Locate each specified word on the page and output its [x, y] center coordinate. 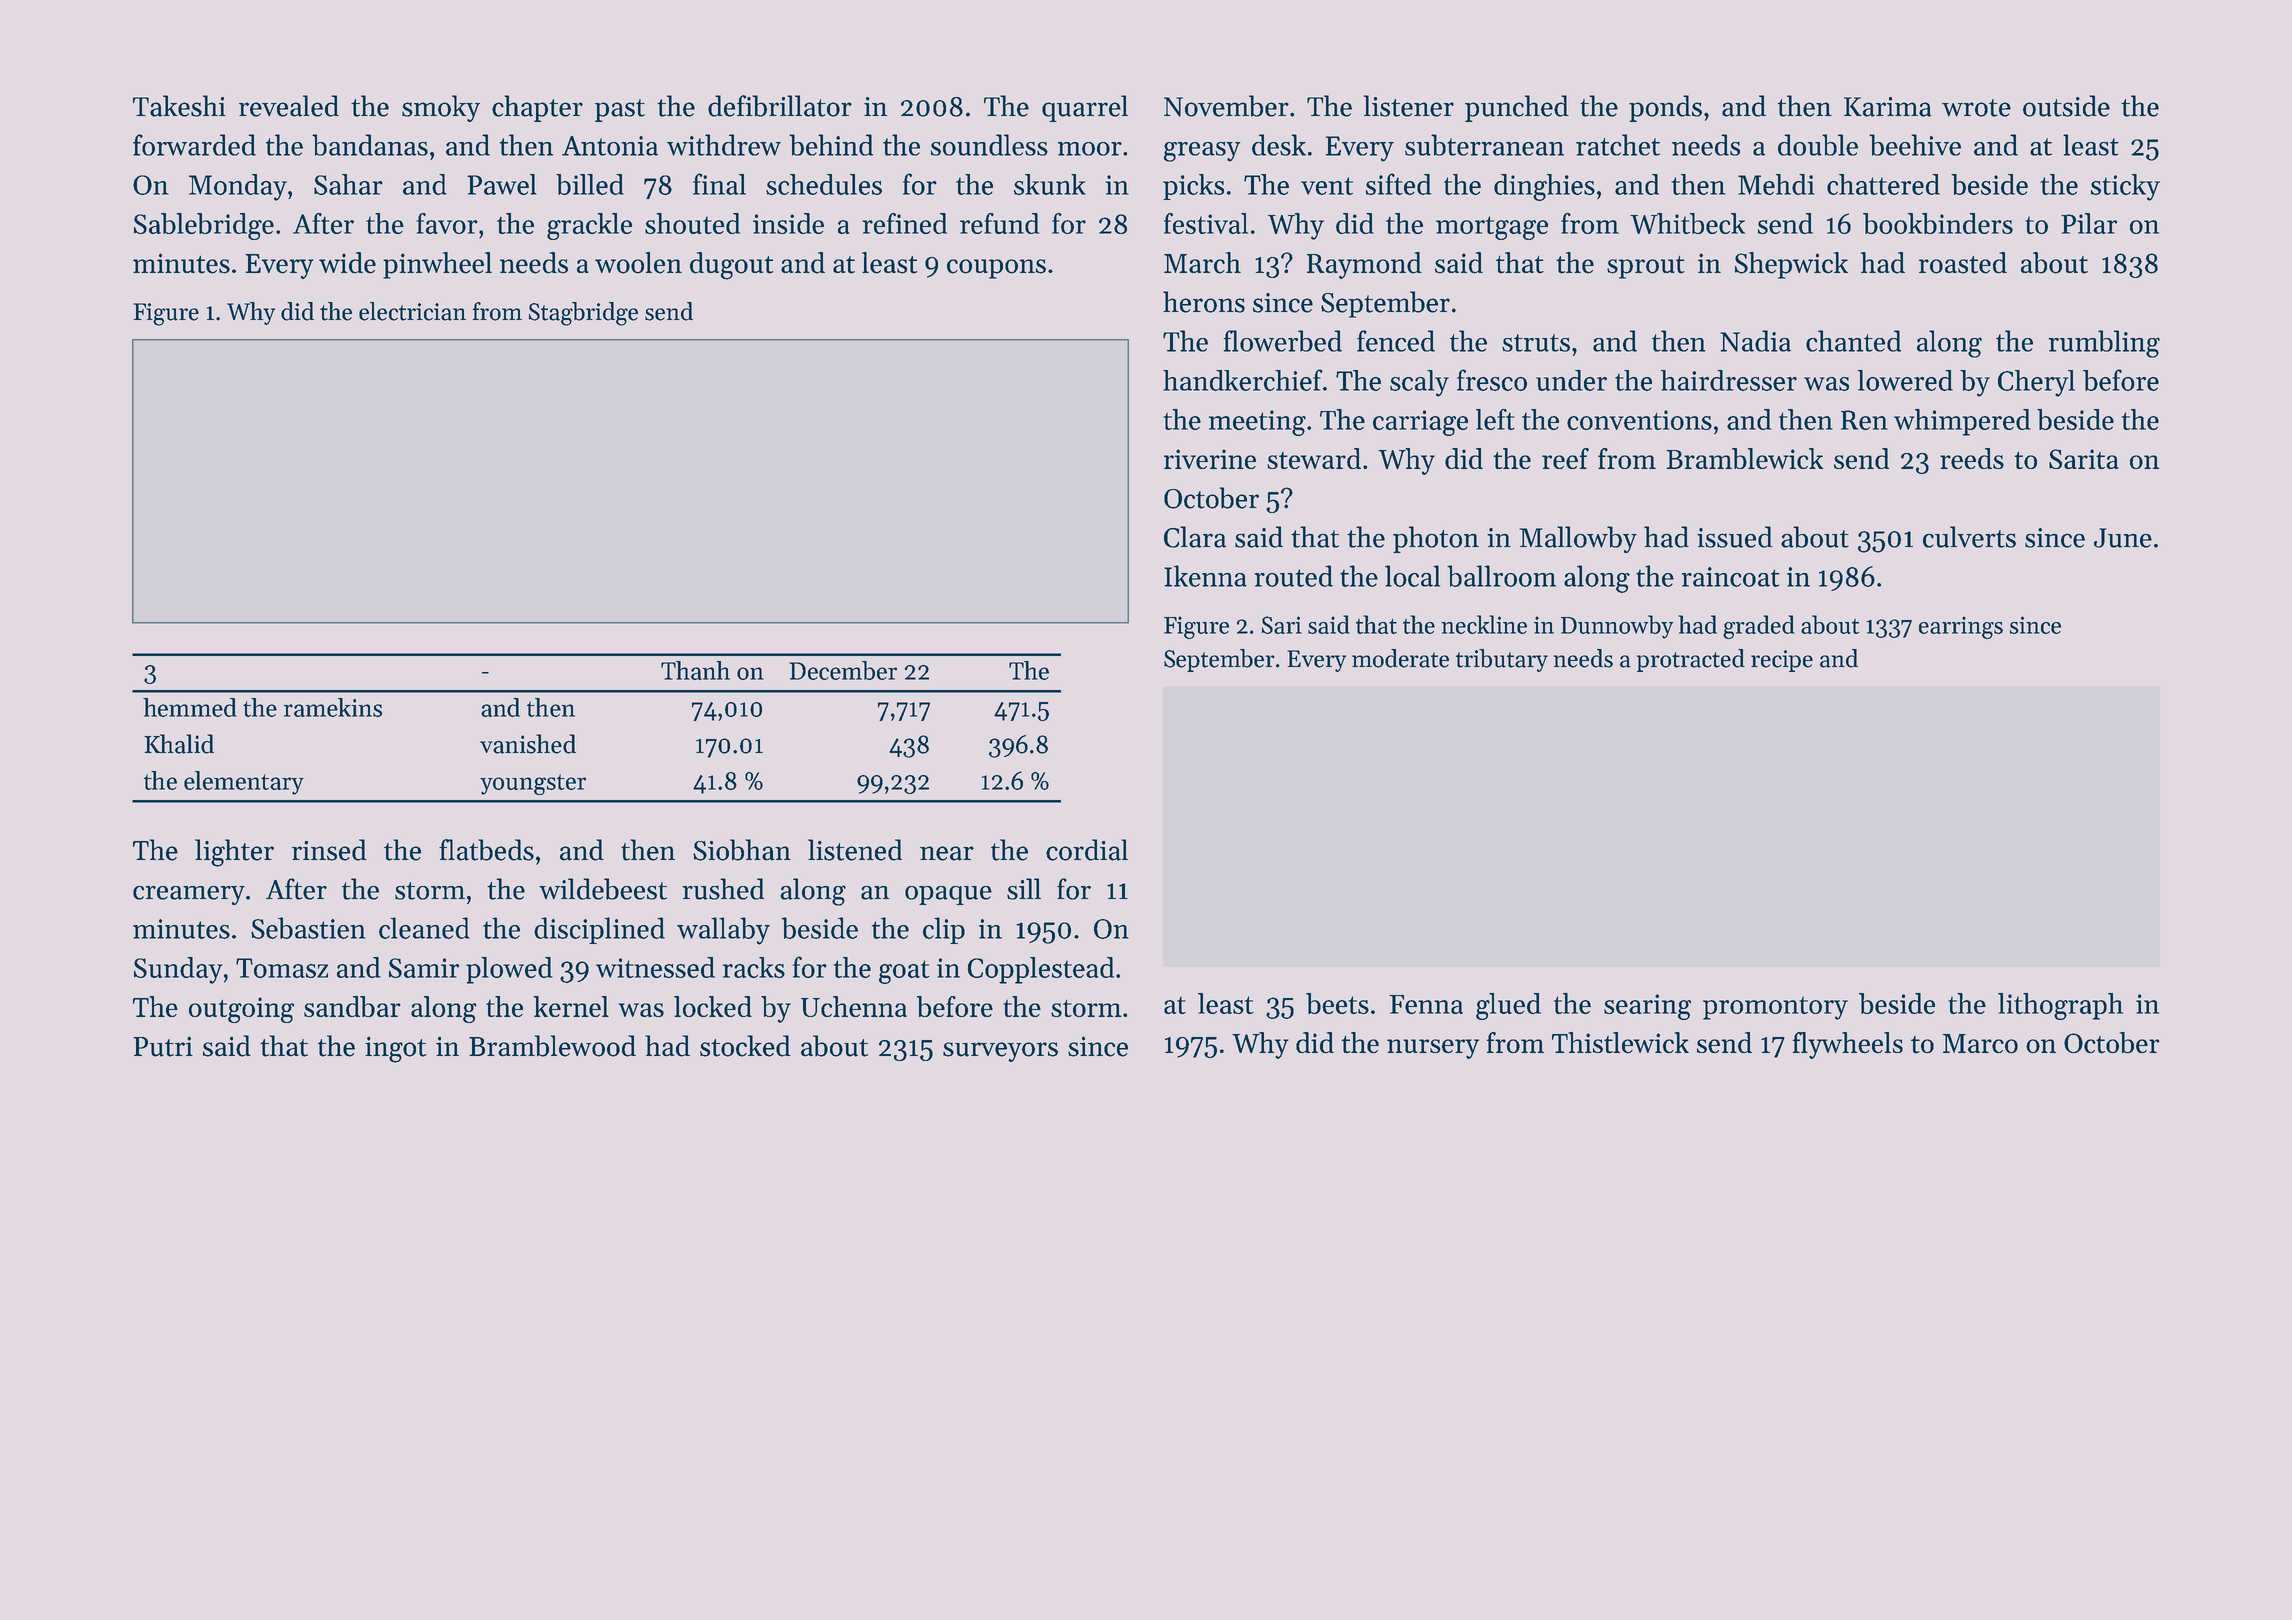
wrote [1976, 108]
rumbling [2104, 344]
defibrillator [780, 106]
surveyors [1000, 1052]
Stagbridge [583, 314]
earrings [1961, 627]
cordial [1087, 850]
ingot [396, 1049]
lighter [234, 853]
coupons [996, 269]
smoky [441, 108]
